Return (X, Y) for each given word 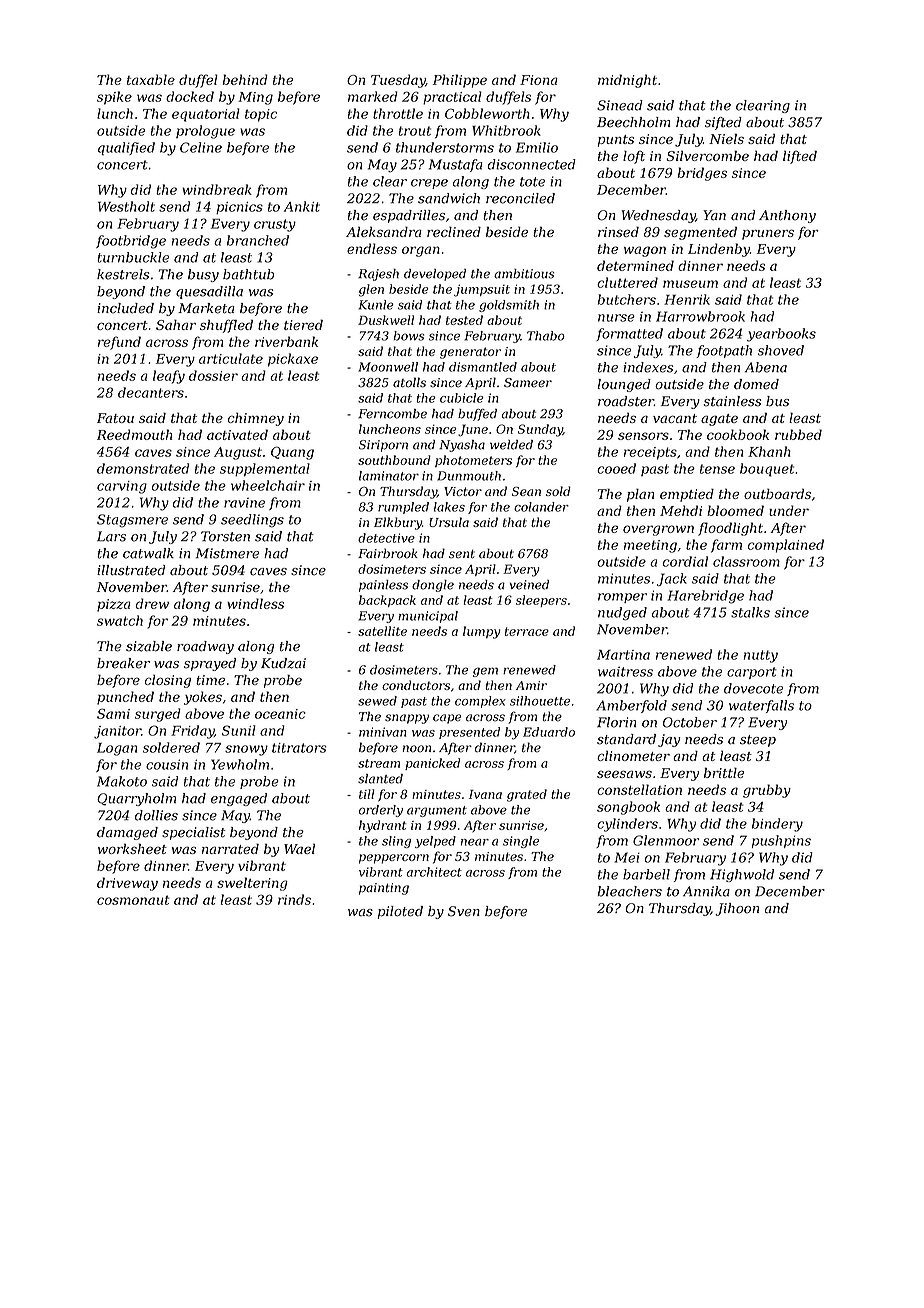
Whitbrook (506, 130)
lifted (800, 157)
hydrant (383, 826)
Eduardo (549, 732)
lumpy (482, 632)
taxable (151, 79)
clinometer (633, 755)
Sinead (620, 105)
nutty (761, 656)
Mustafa (455, 165)
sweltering (252, 884)
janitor (117, 732)
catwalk (148, 553)
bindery (777, 825)
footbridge (131, 242)
